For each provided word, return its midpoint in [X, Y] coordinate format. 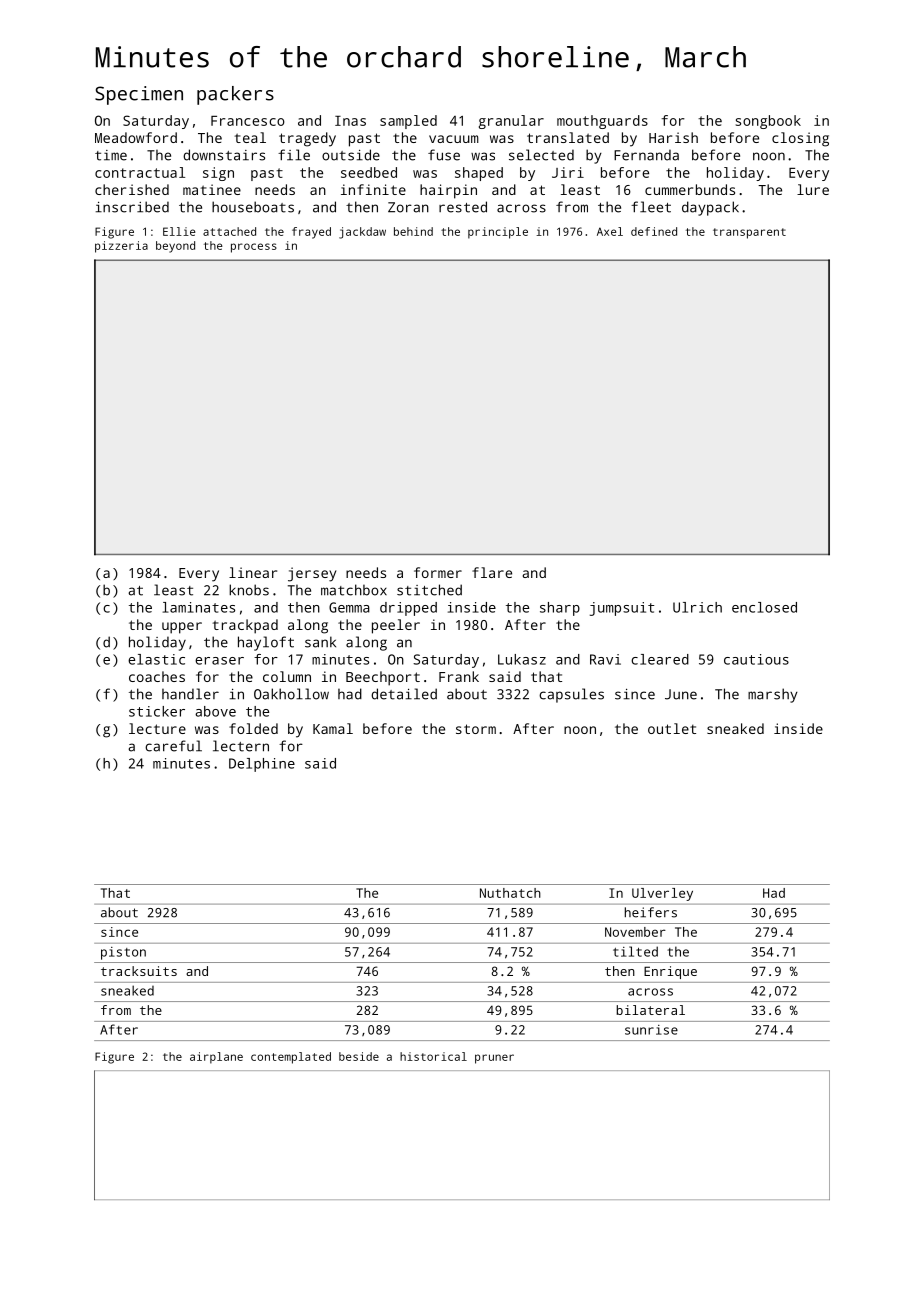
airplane [216, 1058]
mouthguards [602, 122]
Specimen [139, 95]
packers [235, 95]
